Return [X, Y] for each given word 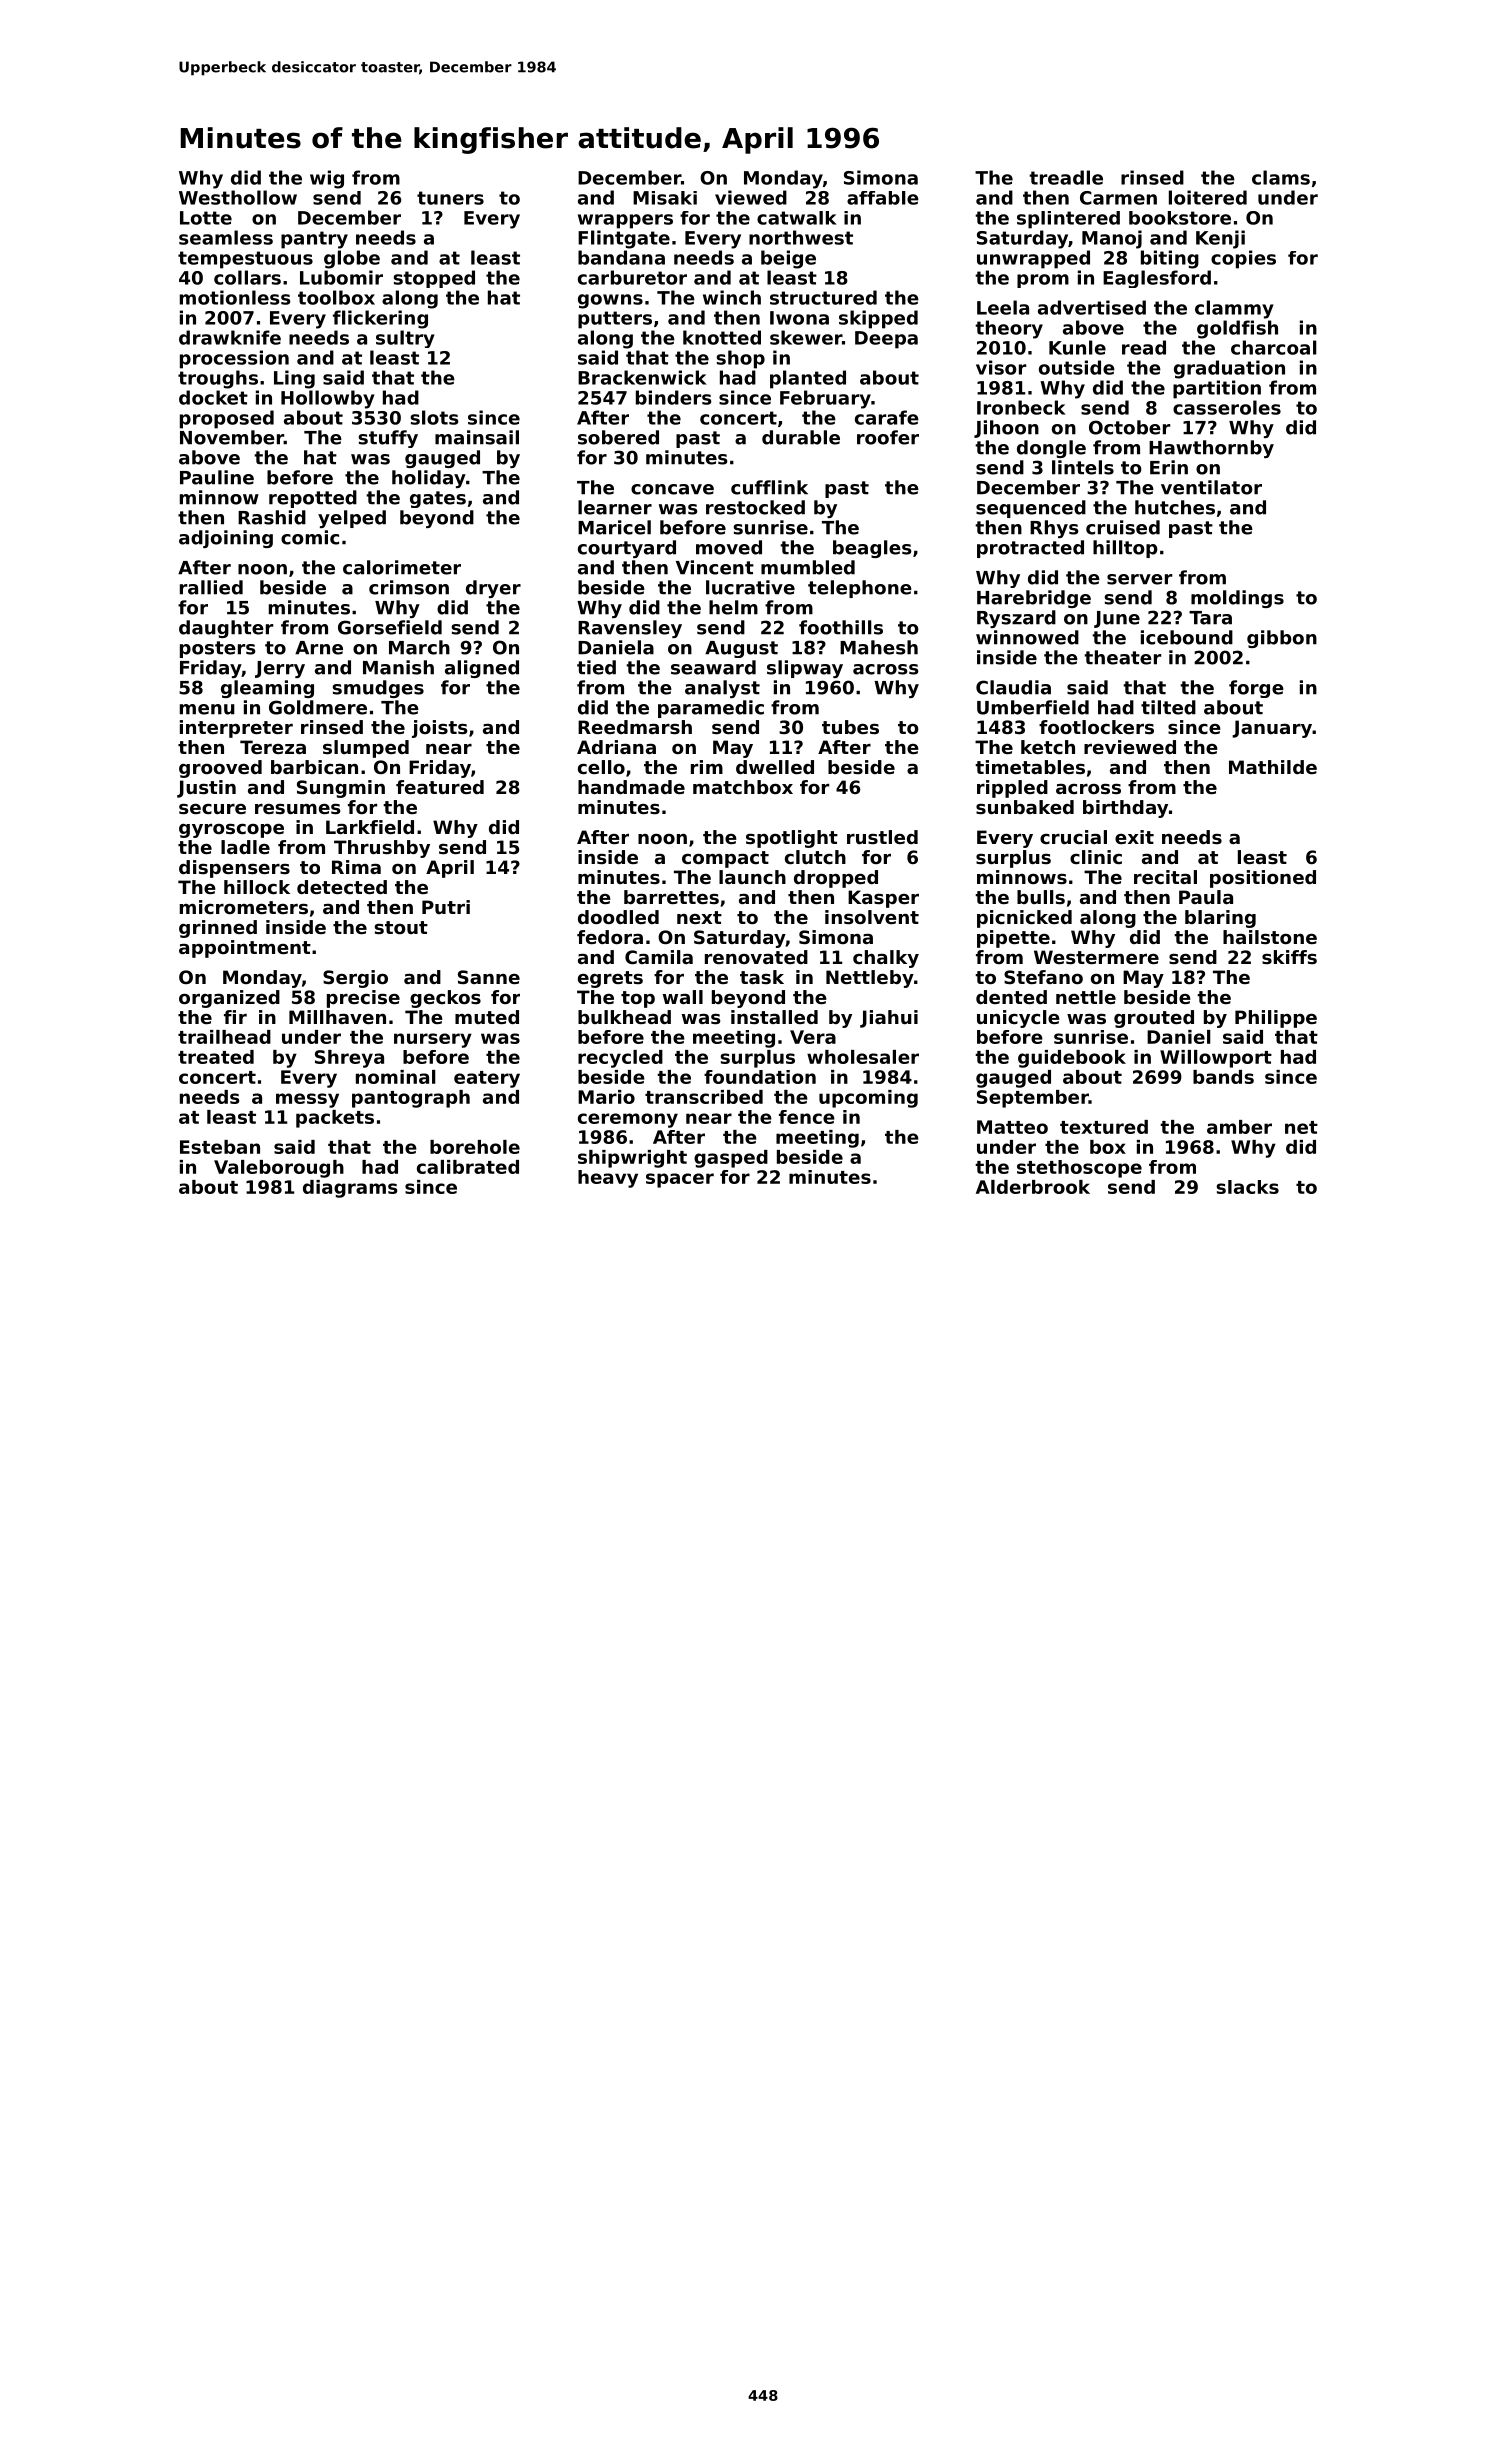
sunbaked [1025, 807]
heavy [608, 1179]
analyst [722, 689]
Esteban [220, 1147]
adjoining [226, 539]
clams [1281, 177]
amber [1239, 1127]
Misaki [665, 198]
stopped [434, 279]
